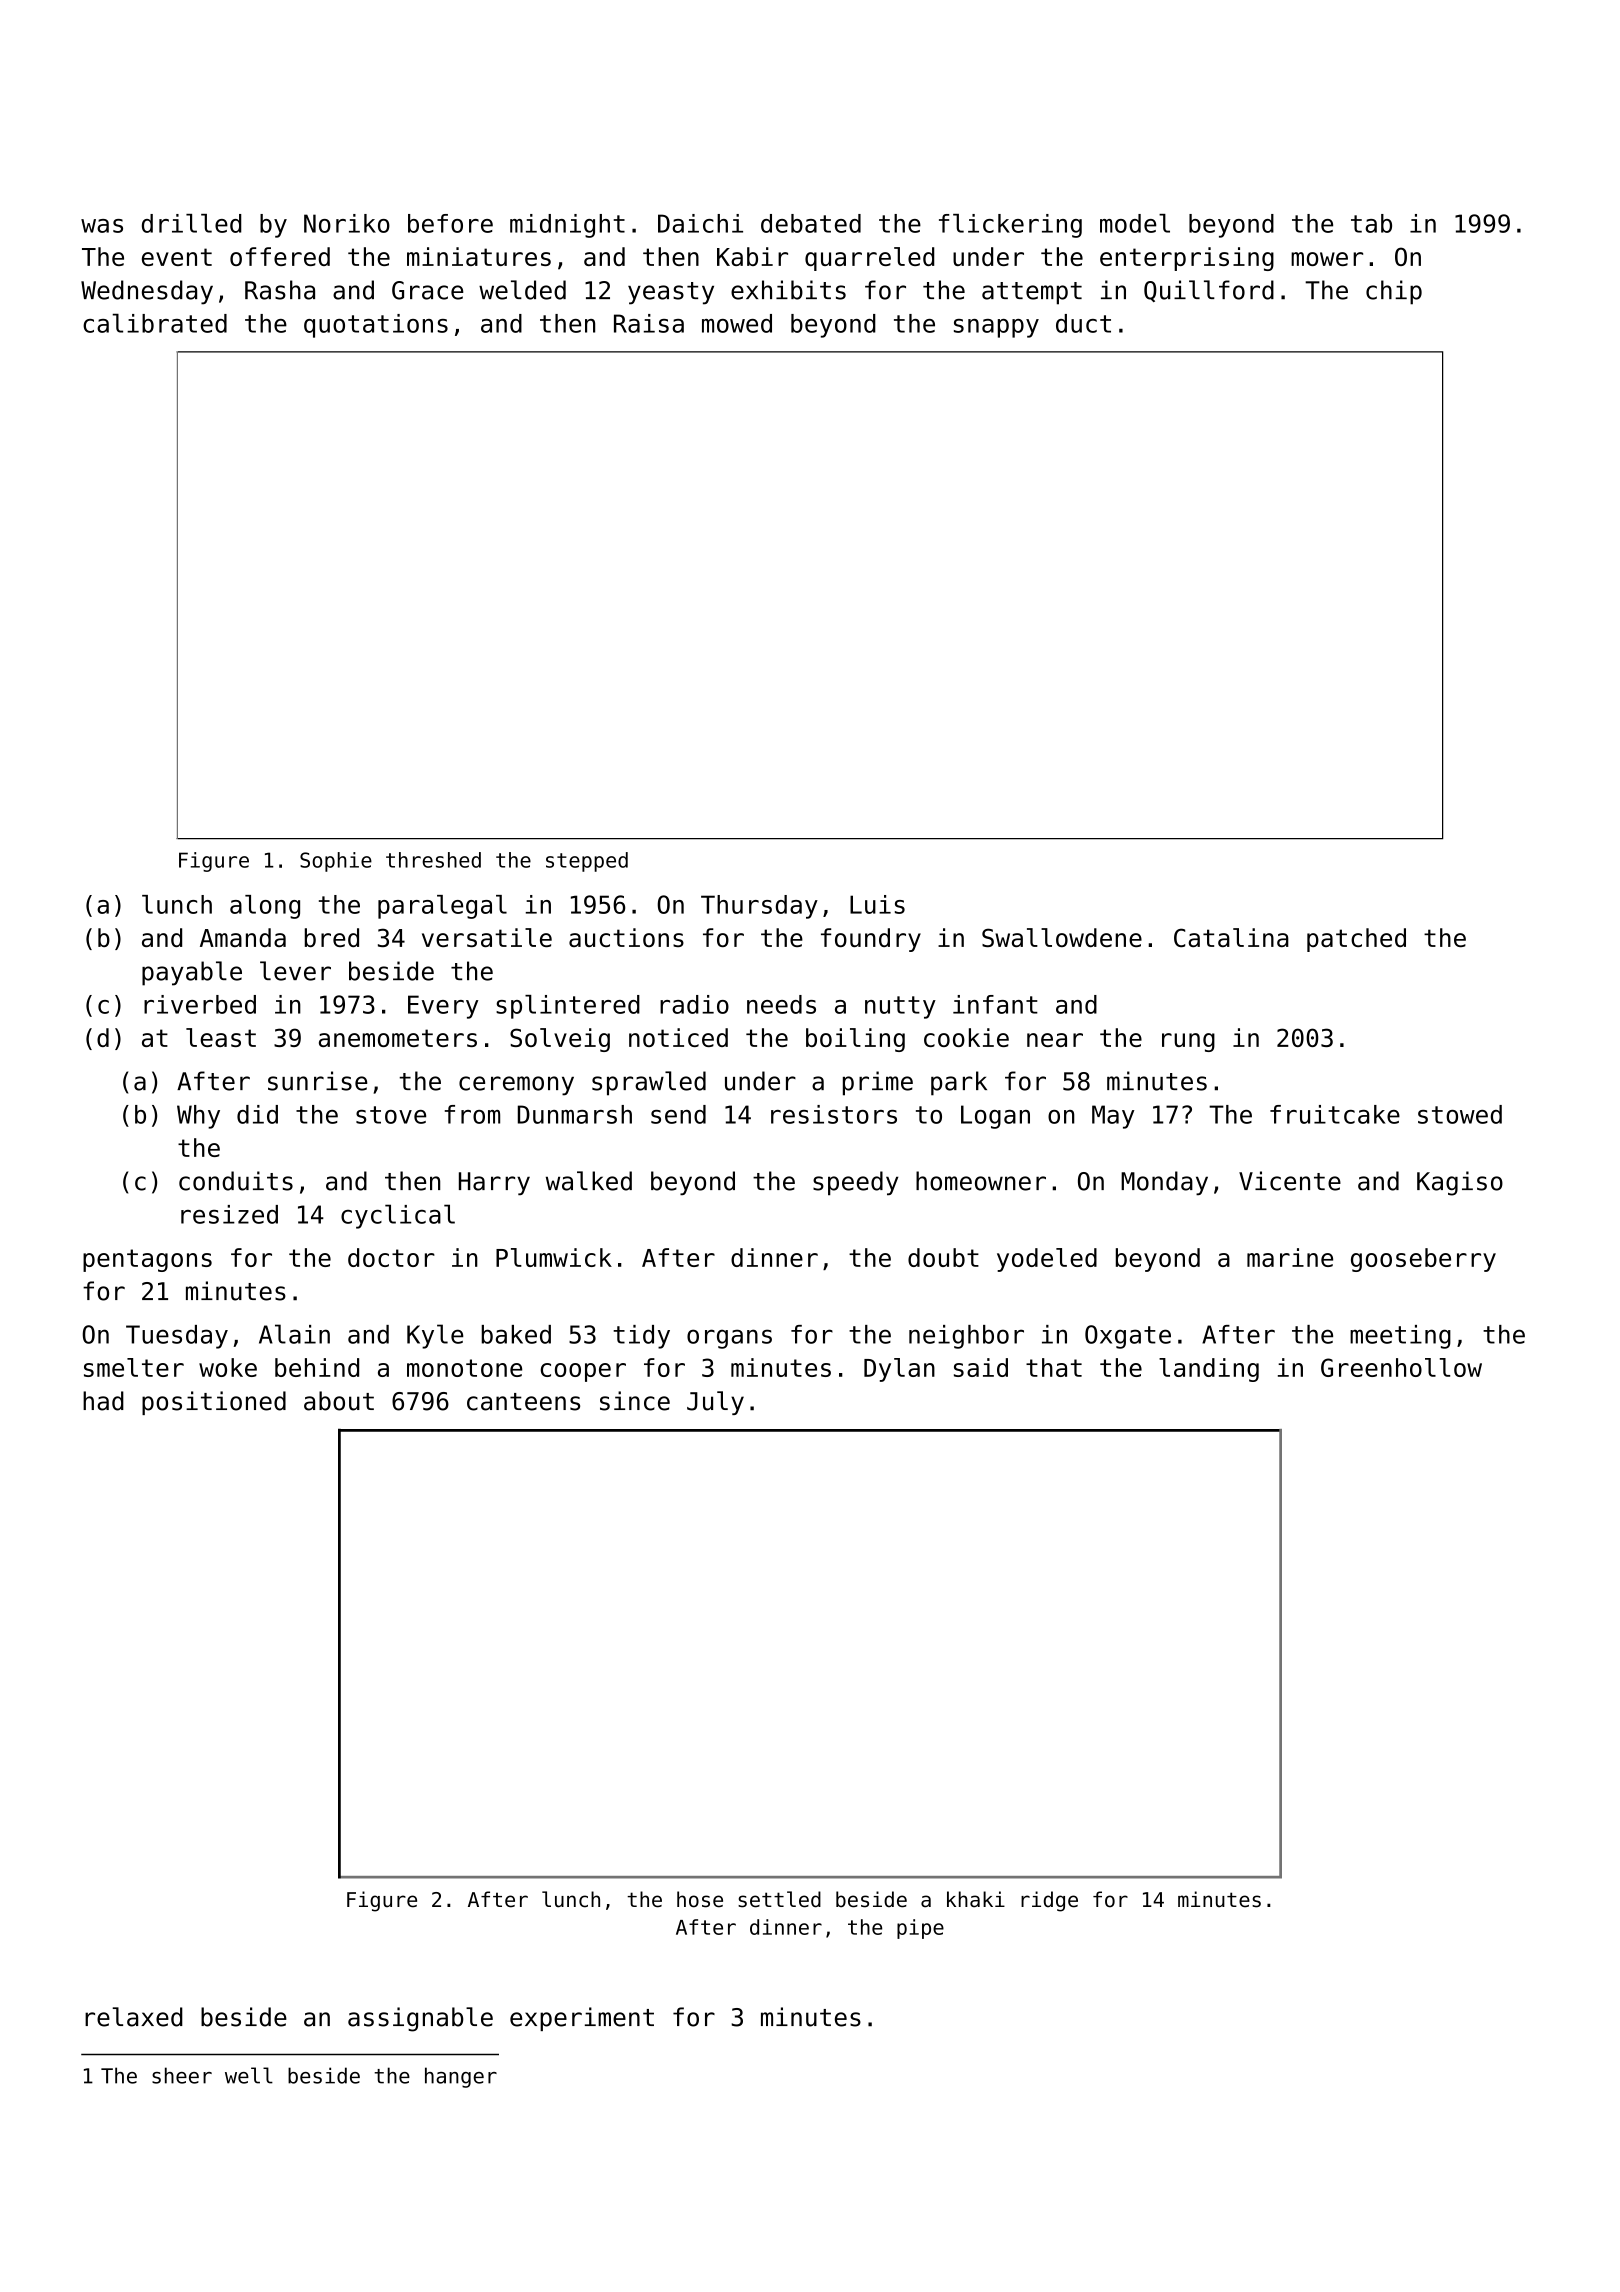  Describe the element at coordinates (420, 2019) in the page. I see `assignable` at that location.
